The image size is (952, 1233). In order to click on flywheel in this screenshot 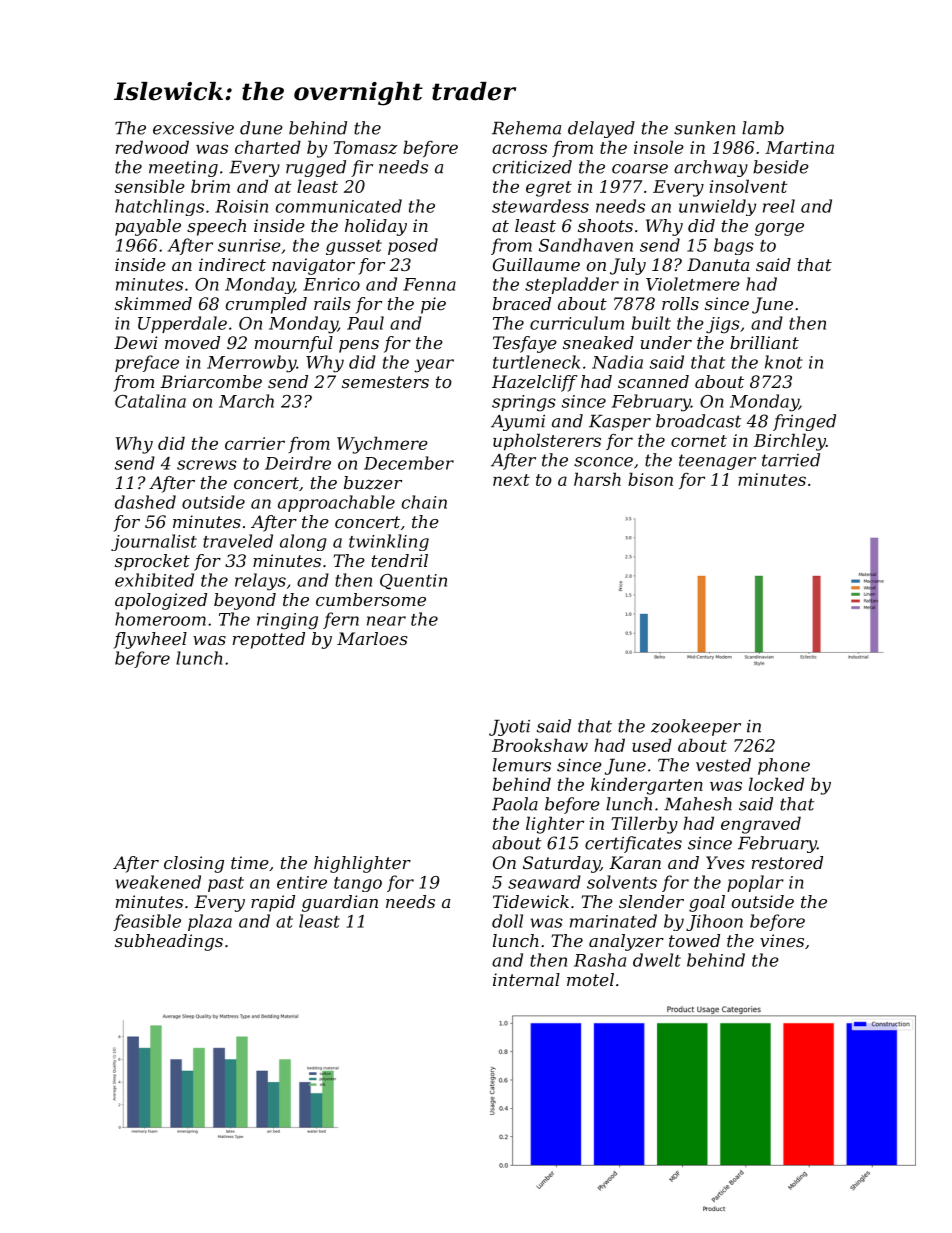, I will do `click(150, 640)`.
